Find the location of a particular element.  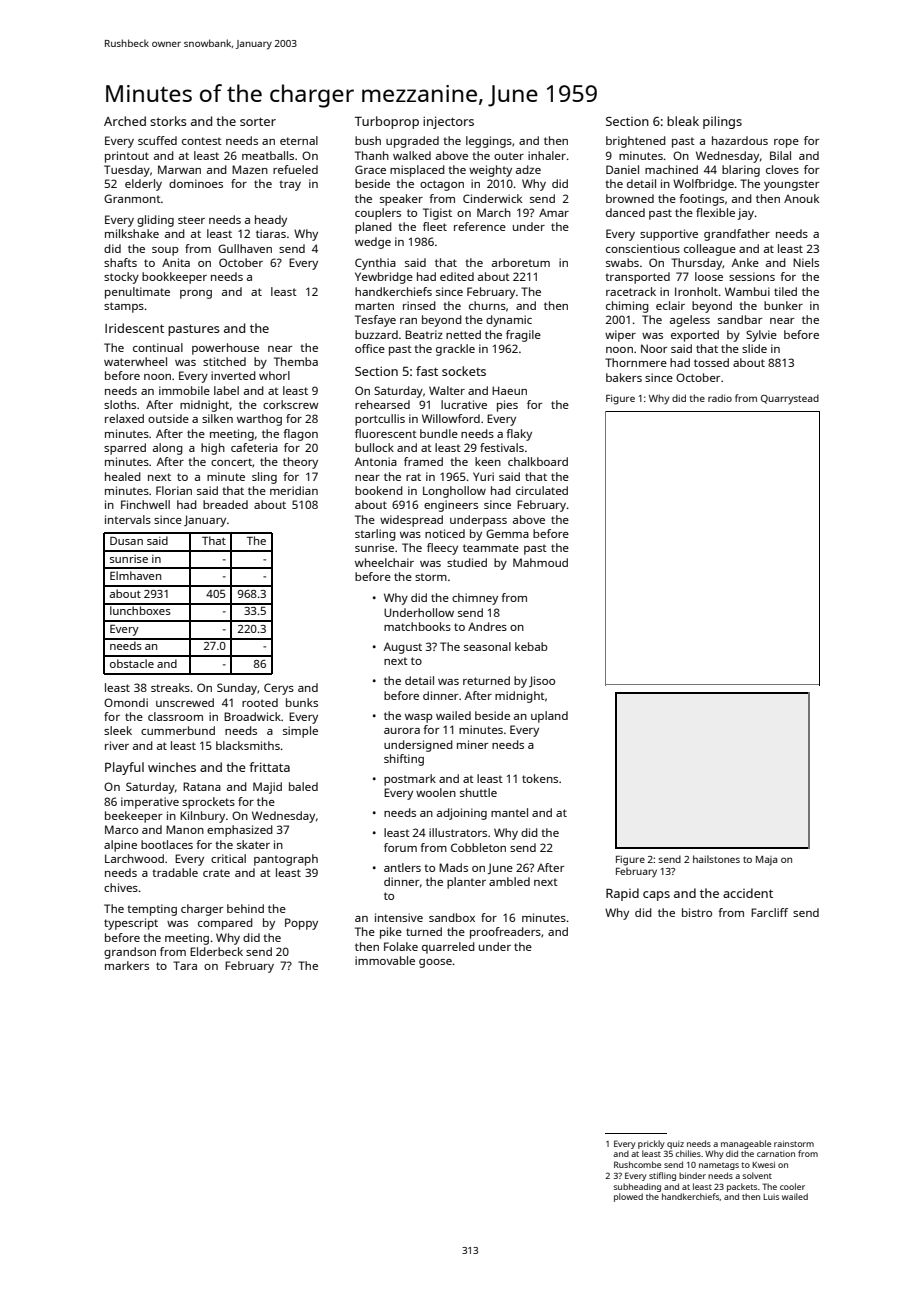

Tara is located at coordinates (185, 965).
